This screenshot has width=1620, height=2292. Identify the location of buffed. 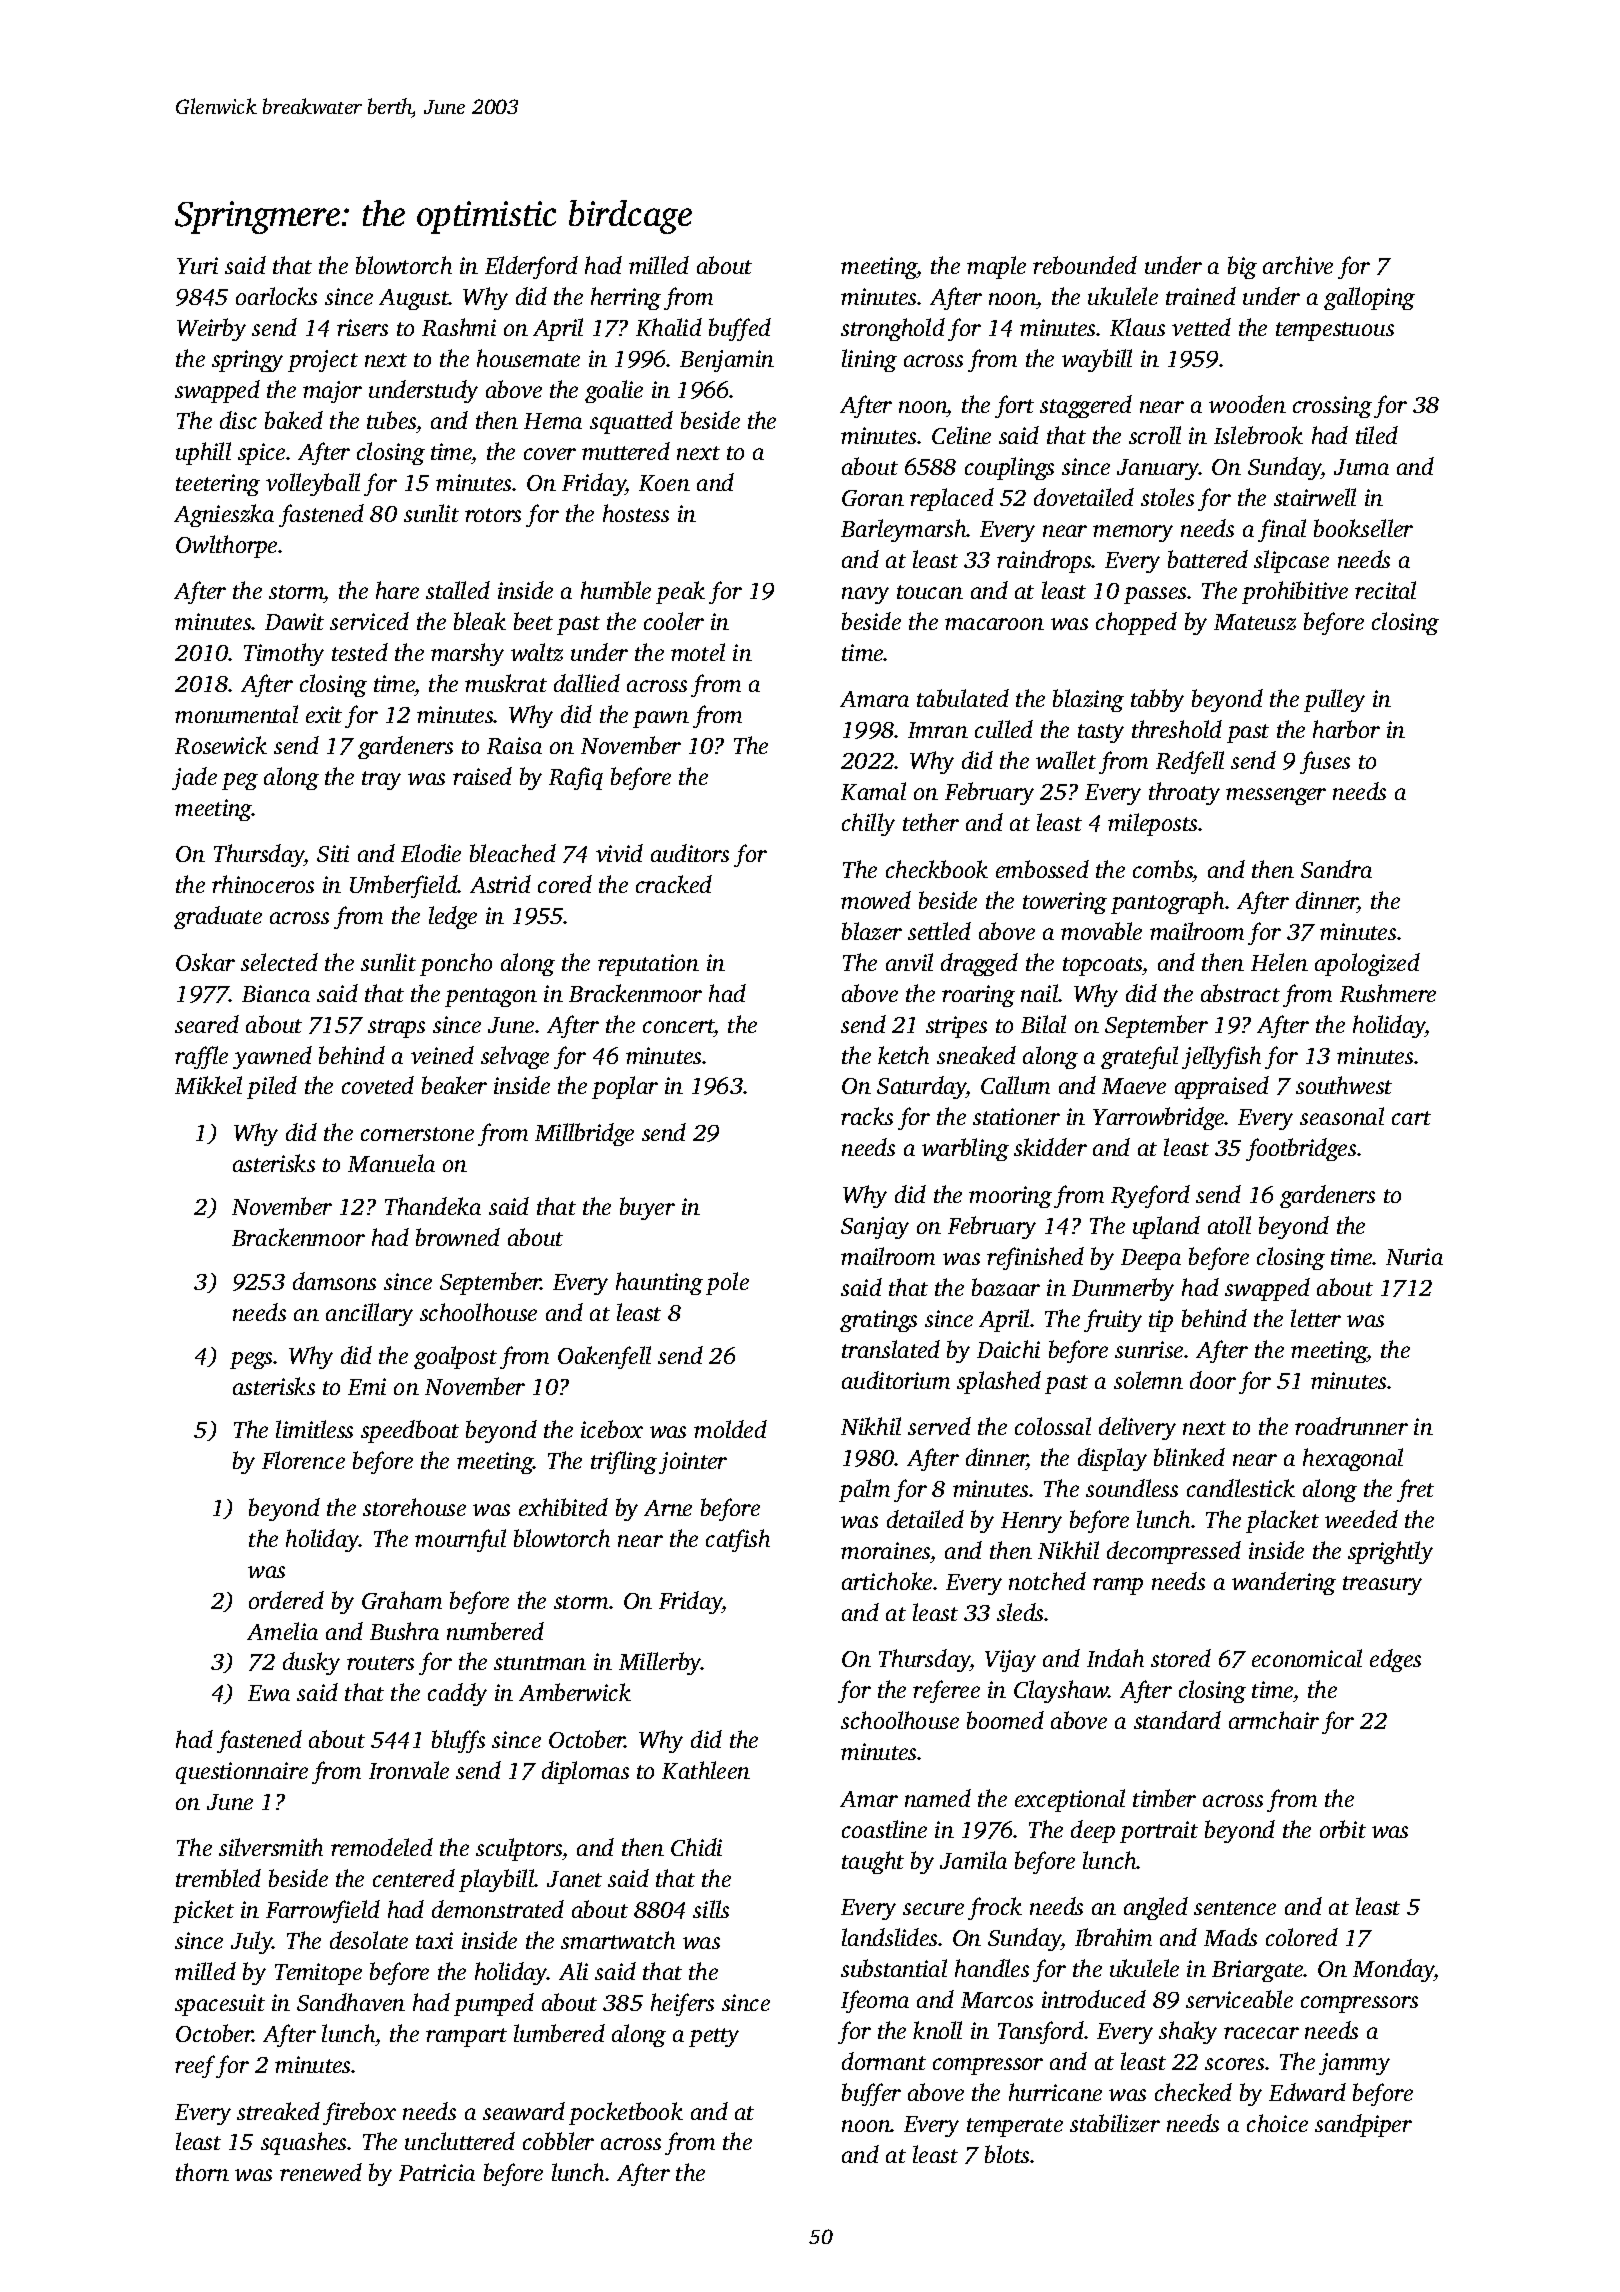
(740, 329).
